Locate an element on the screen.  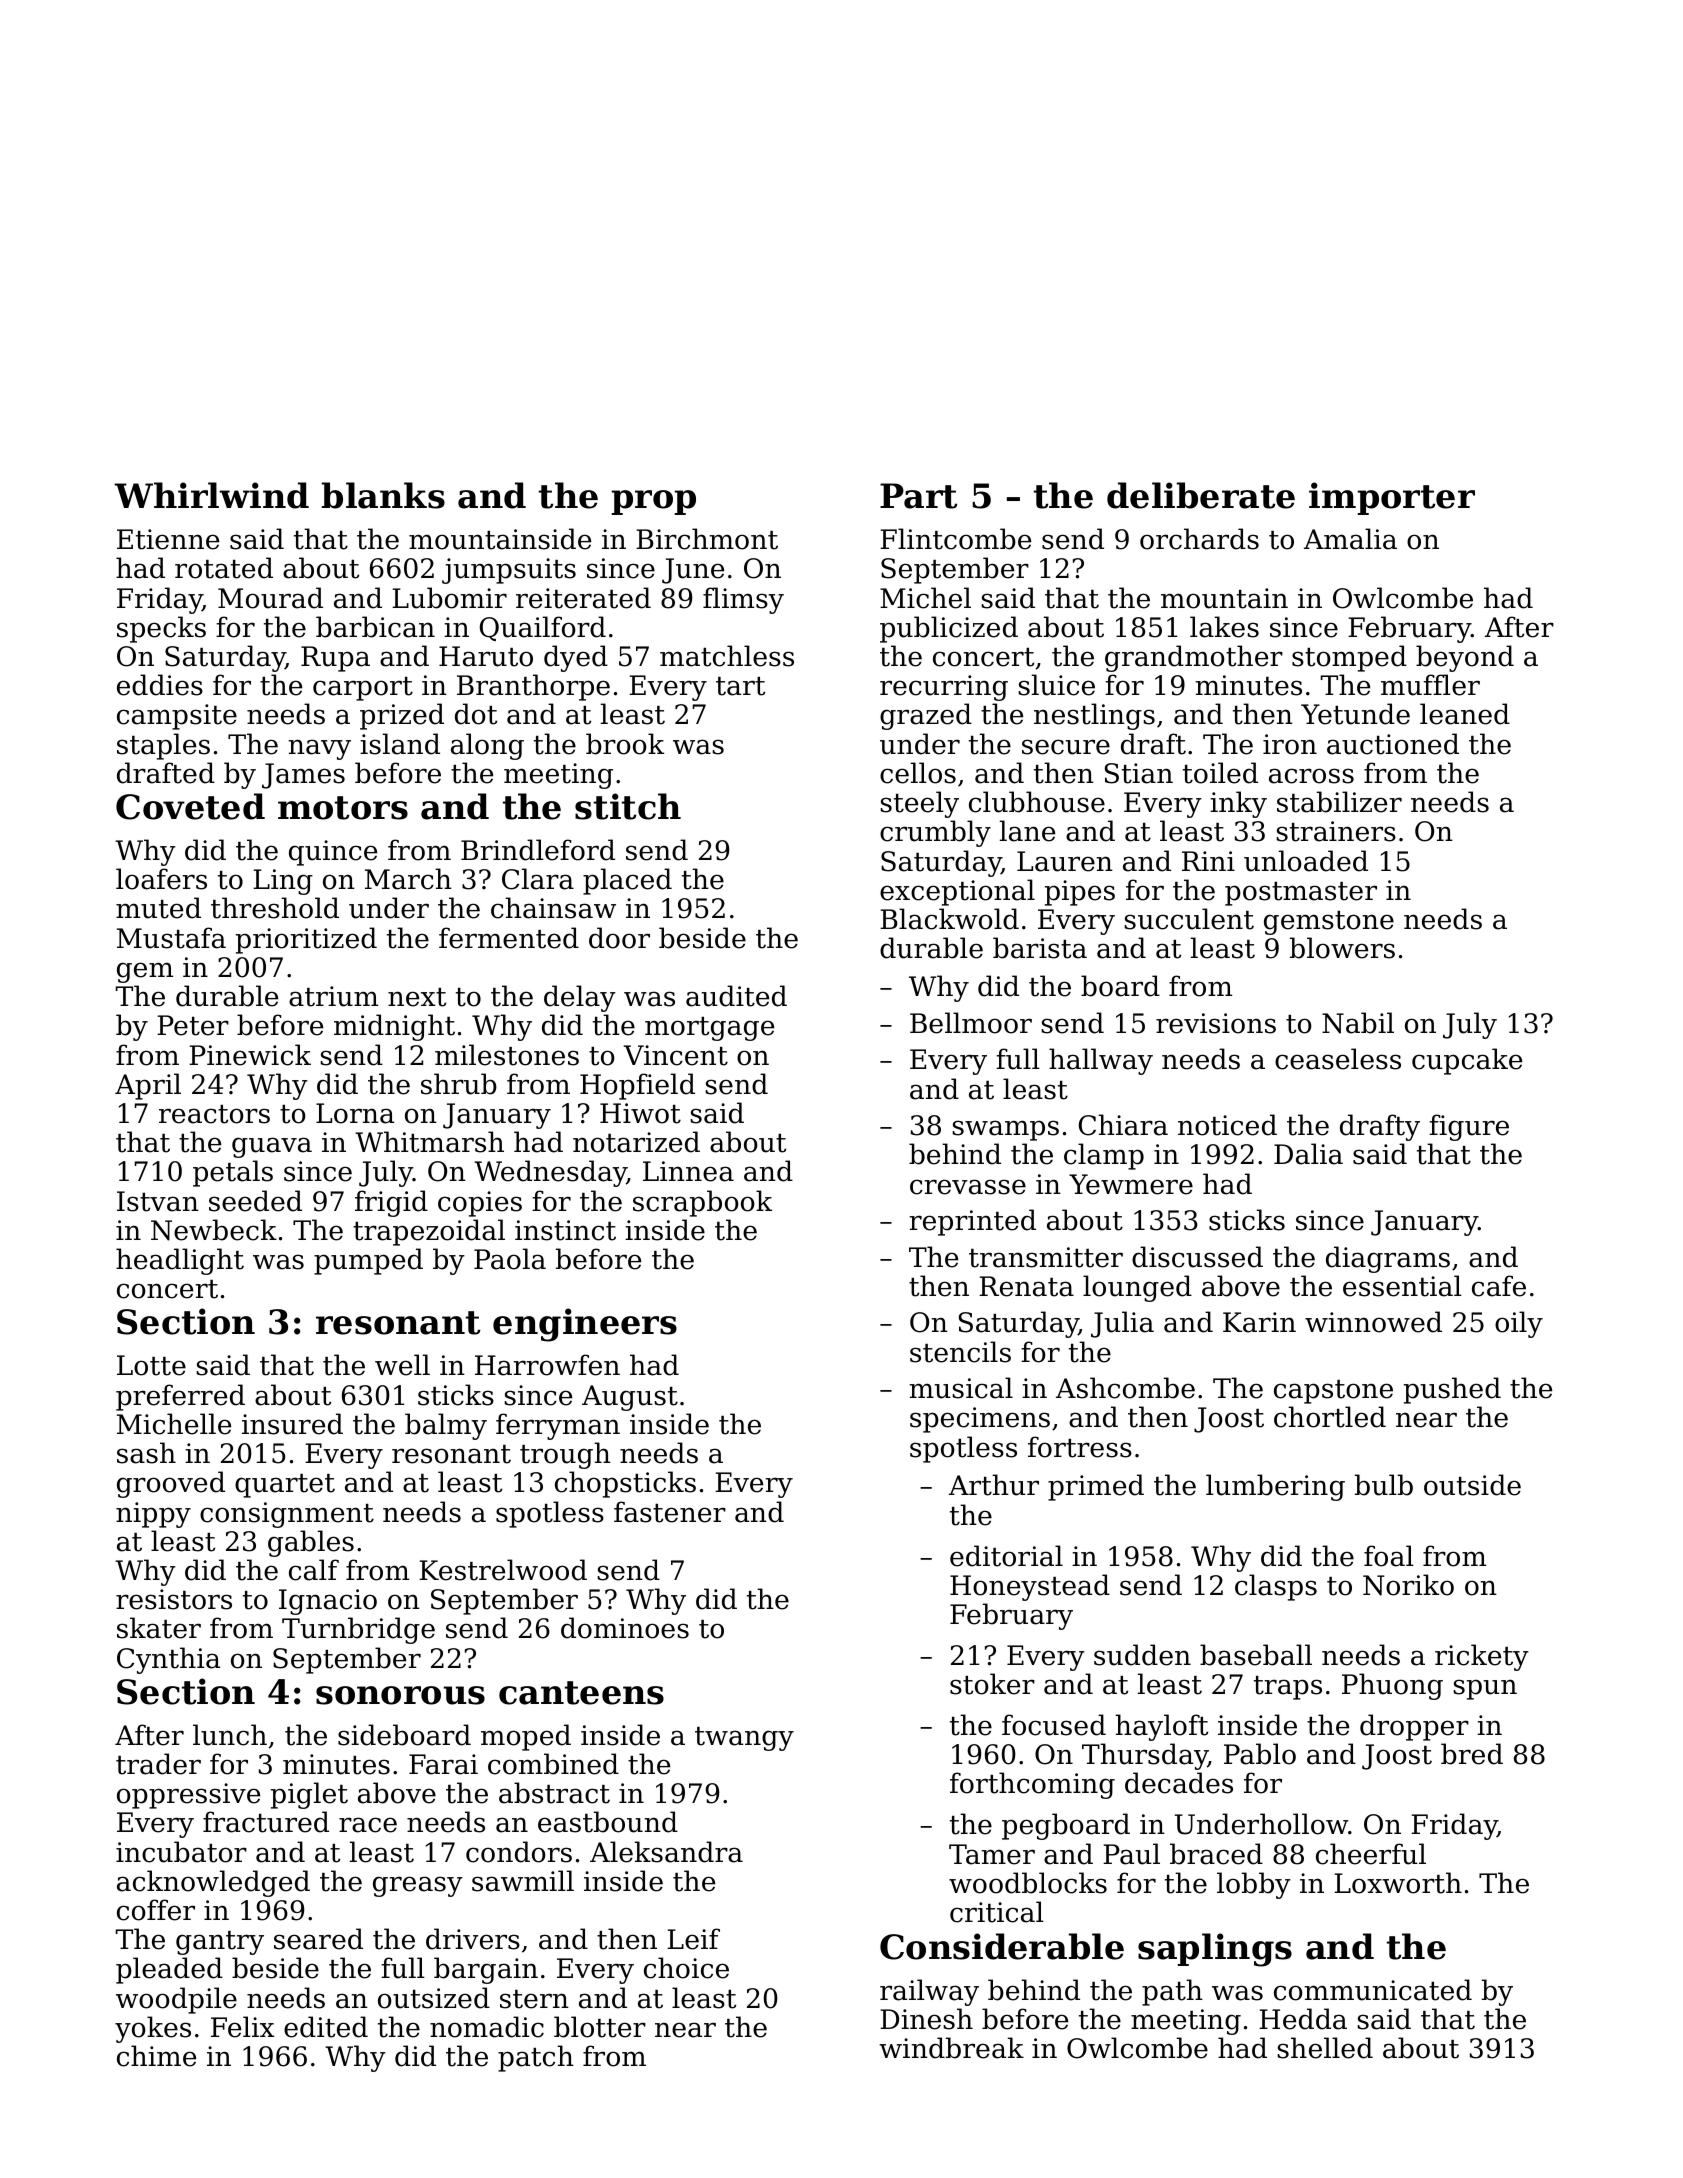
windbreak is located at coordinates (951, 2048).
